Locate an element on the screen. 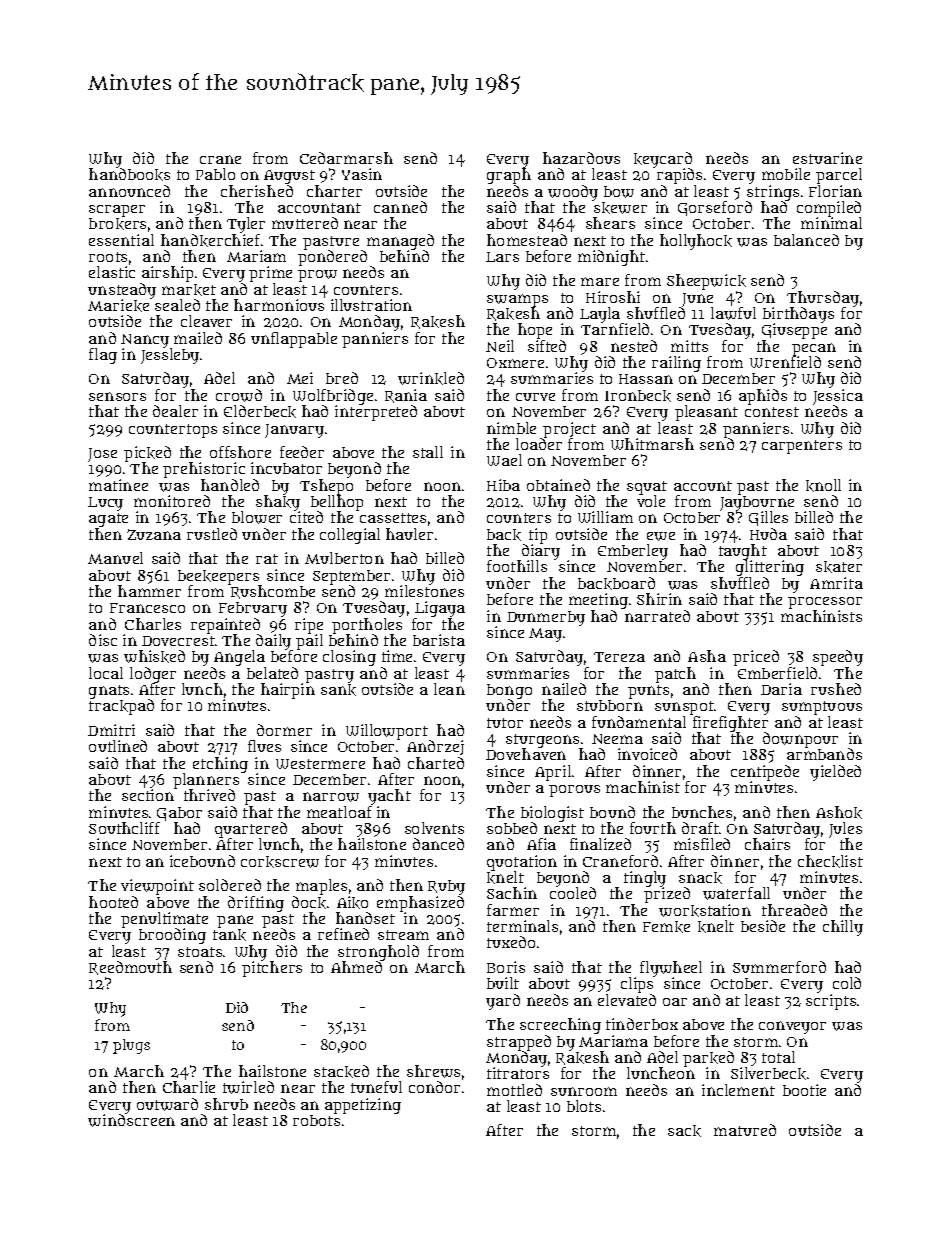 The width and height of the screenshot is (952, 1233). beekeepers is located at coordinates (218, 577).
